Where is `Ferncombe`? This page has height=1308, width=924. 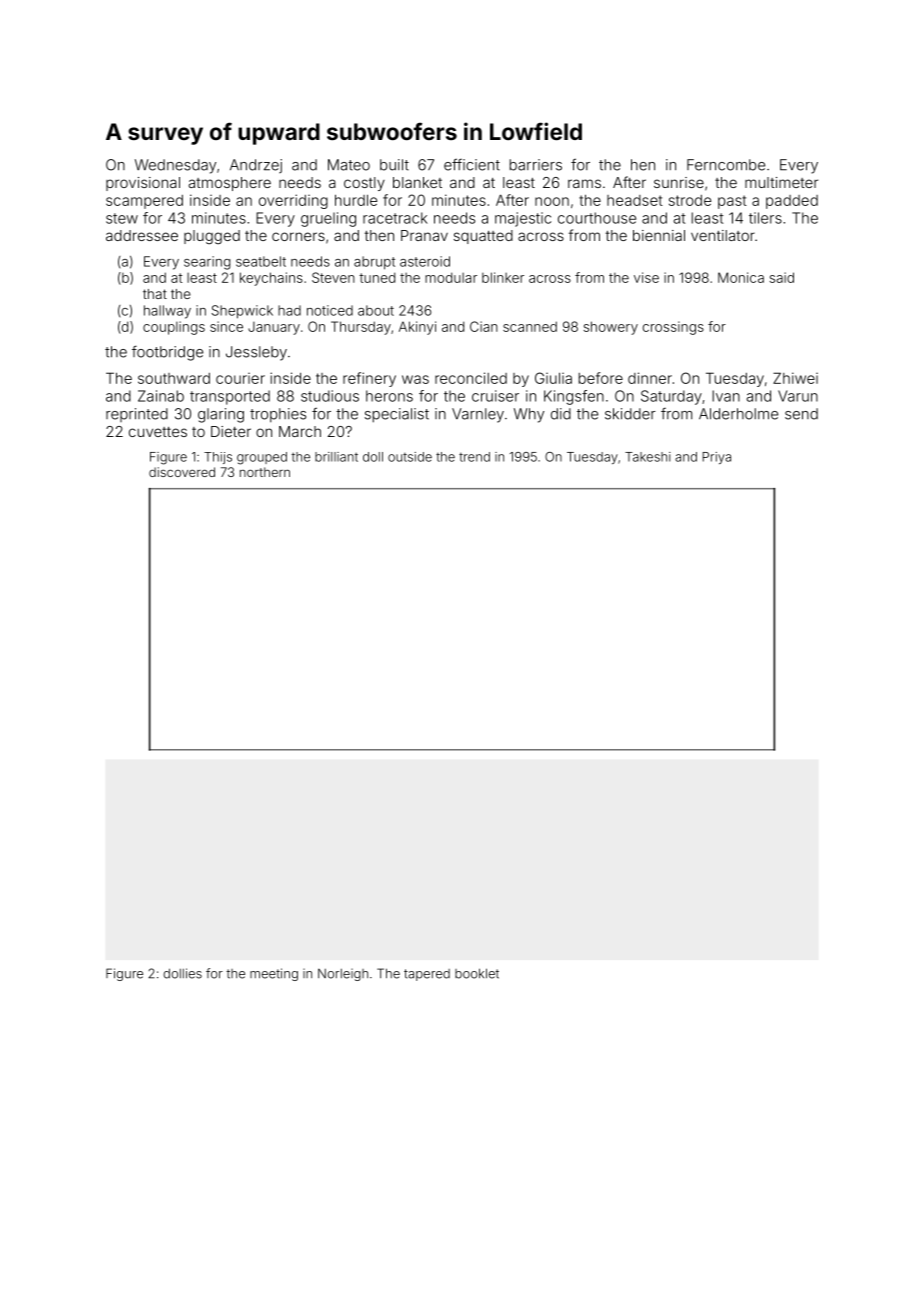
Ferncombe is located at coordinates (726, 165).
